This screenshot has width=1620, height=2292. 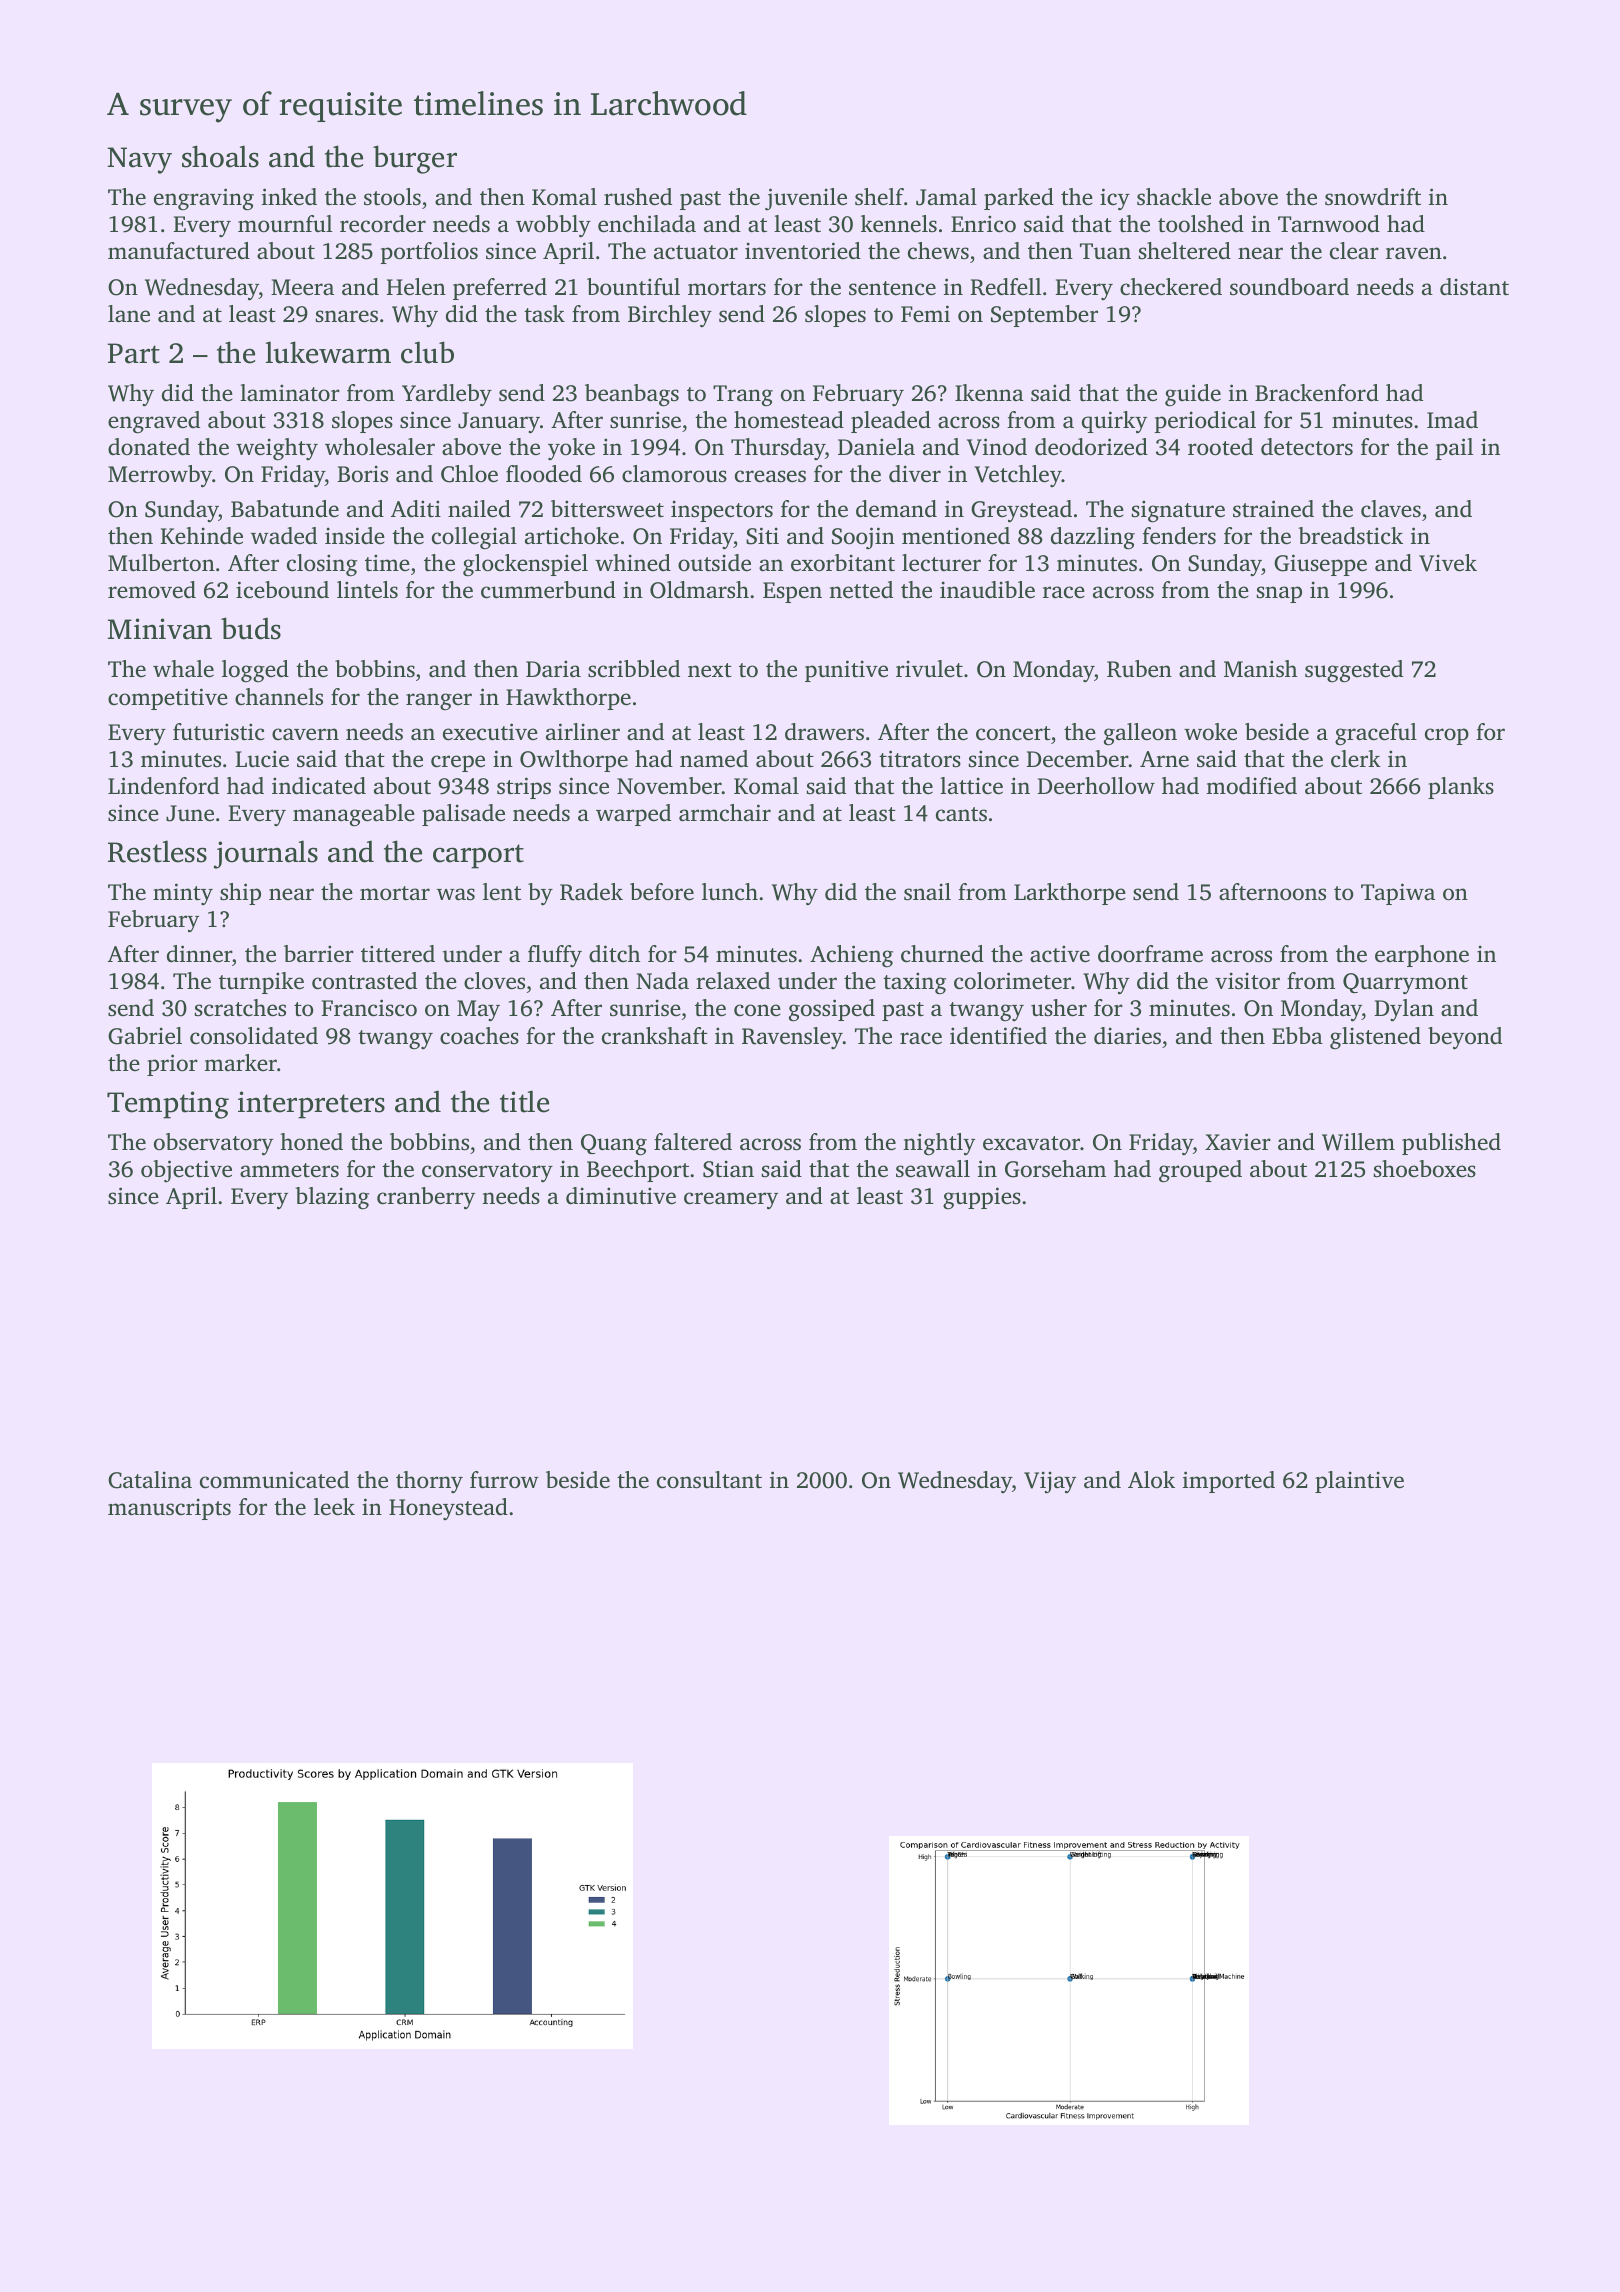 I want to click on shelf, so click(x=879, y=197).
